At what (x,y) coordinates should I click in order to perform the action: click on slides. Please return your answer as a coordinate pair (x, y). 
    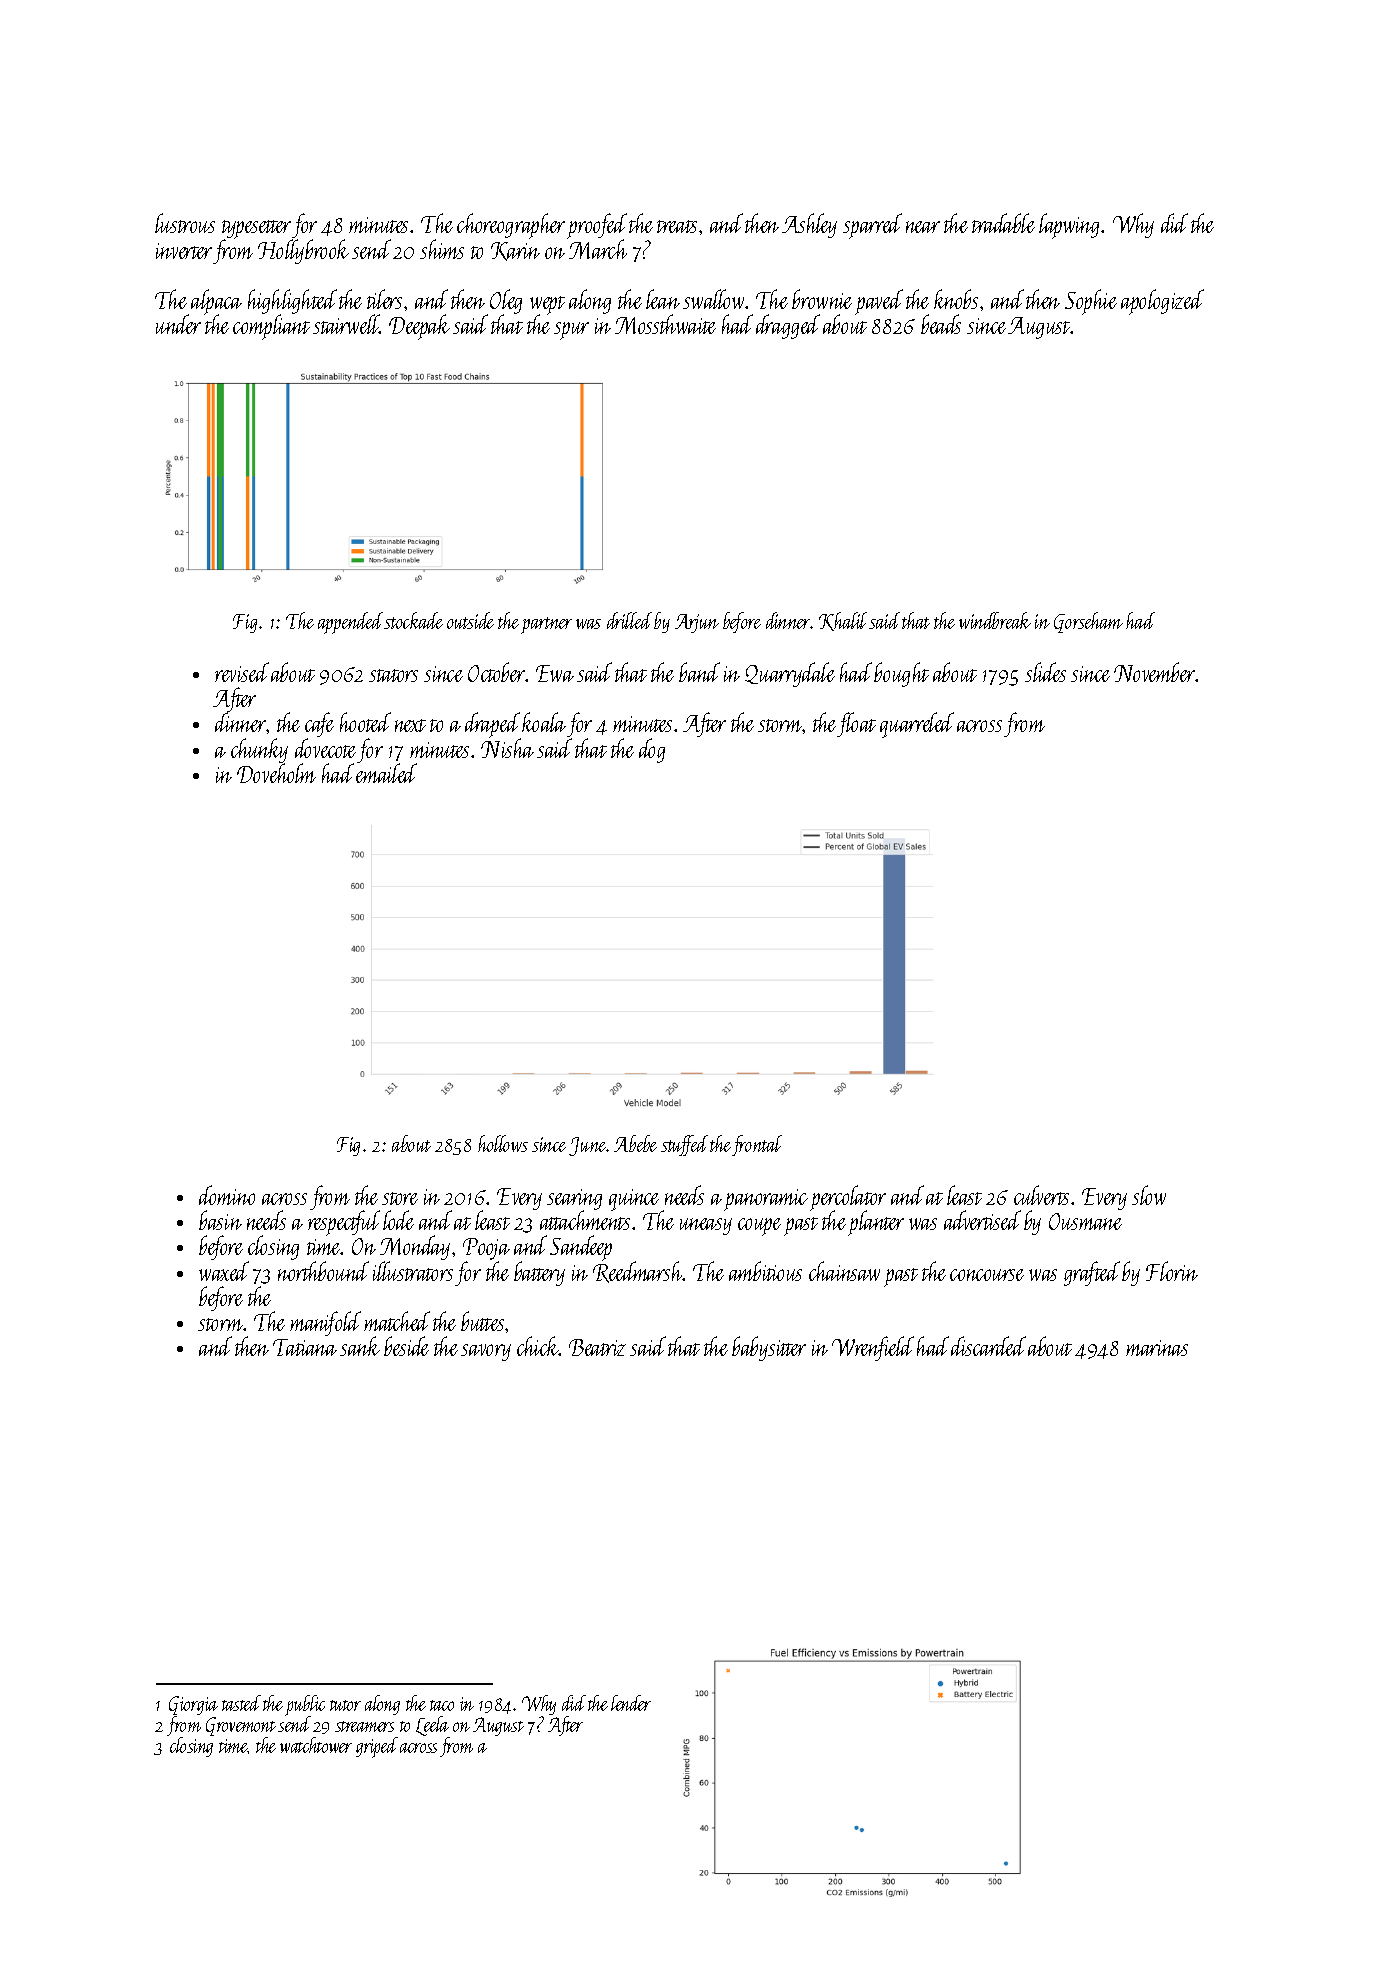
    Looking at the image, I should click on (1045, 672).
